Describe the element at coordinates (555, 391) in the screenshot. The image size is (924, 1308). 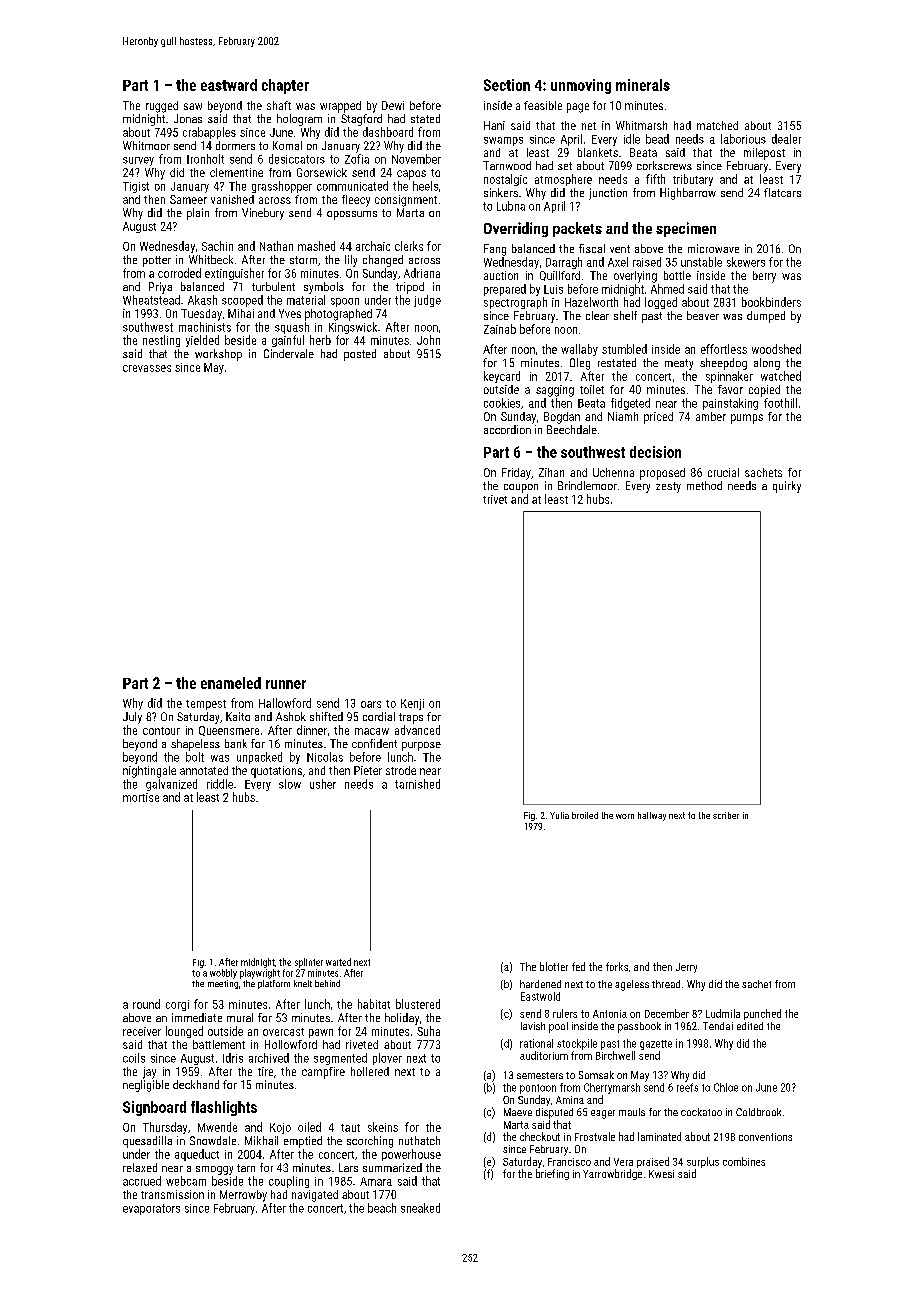
I see `sagging` at that location.
